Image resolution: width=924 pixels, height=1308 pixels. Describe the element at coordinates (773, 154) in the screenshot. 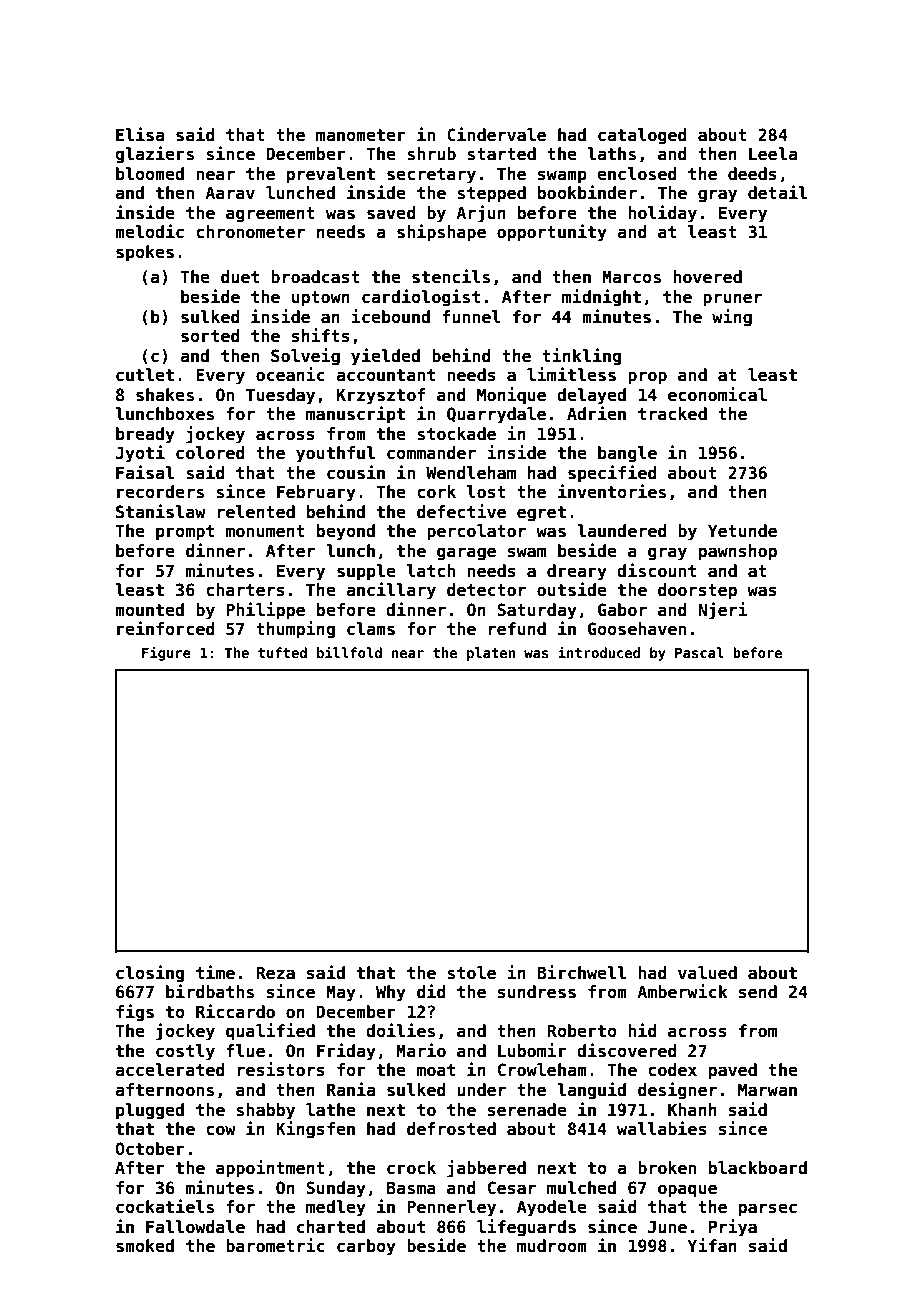

I see `Leela` at that location.
